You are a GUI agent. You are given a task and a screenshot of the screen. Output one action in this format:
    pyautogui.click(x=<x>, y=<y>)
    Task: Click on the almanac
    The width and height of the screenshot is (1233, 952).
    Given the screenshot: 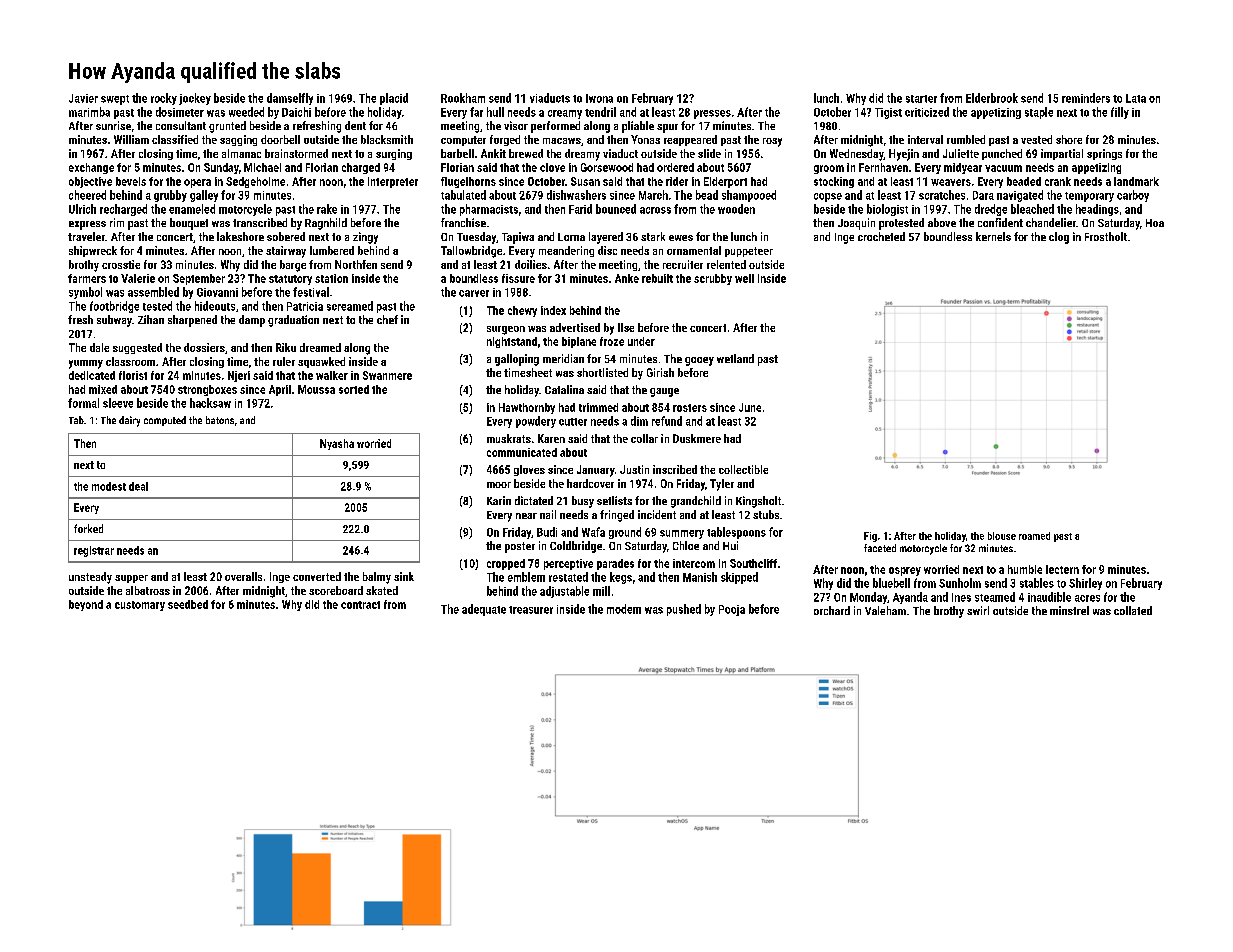 What is the action you would take?
    pyautogui.click(x=241, y=153)
